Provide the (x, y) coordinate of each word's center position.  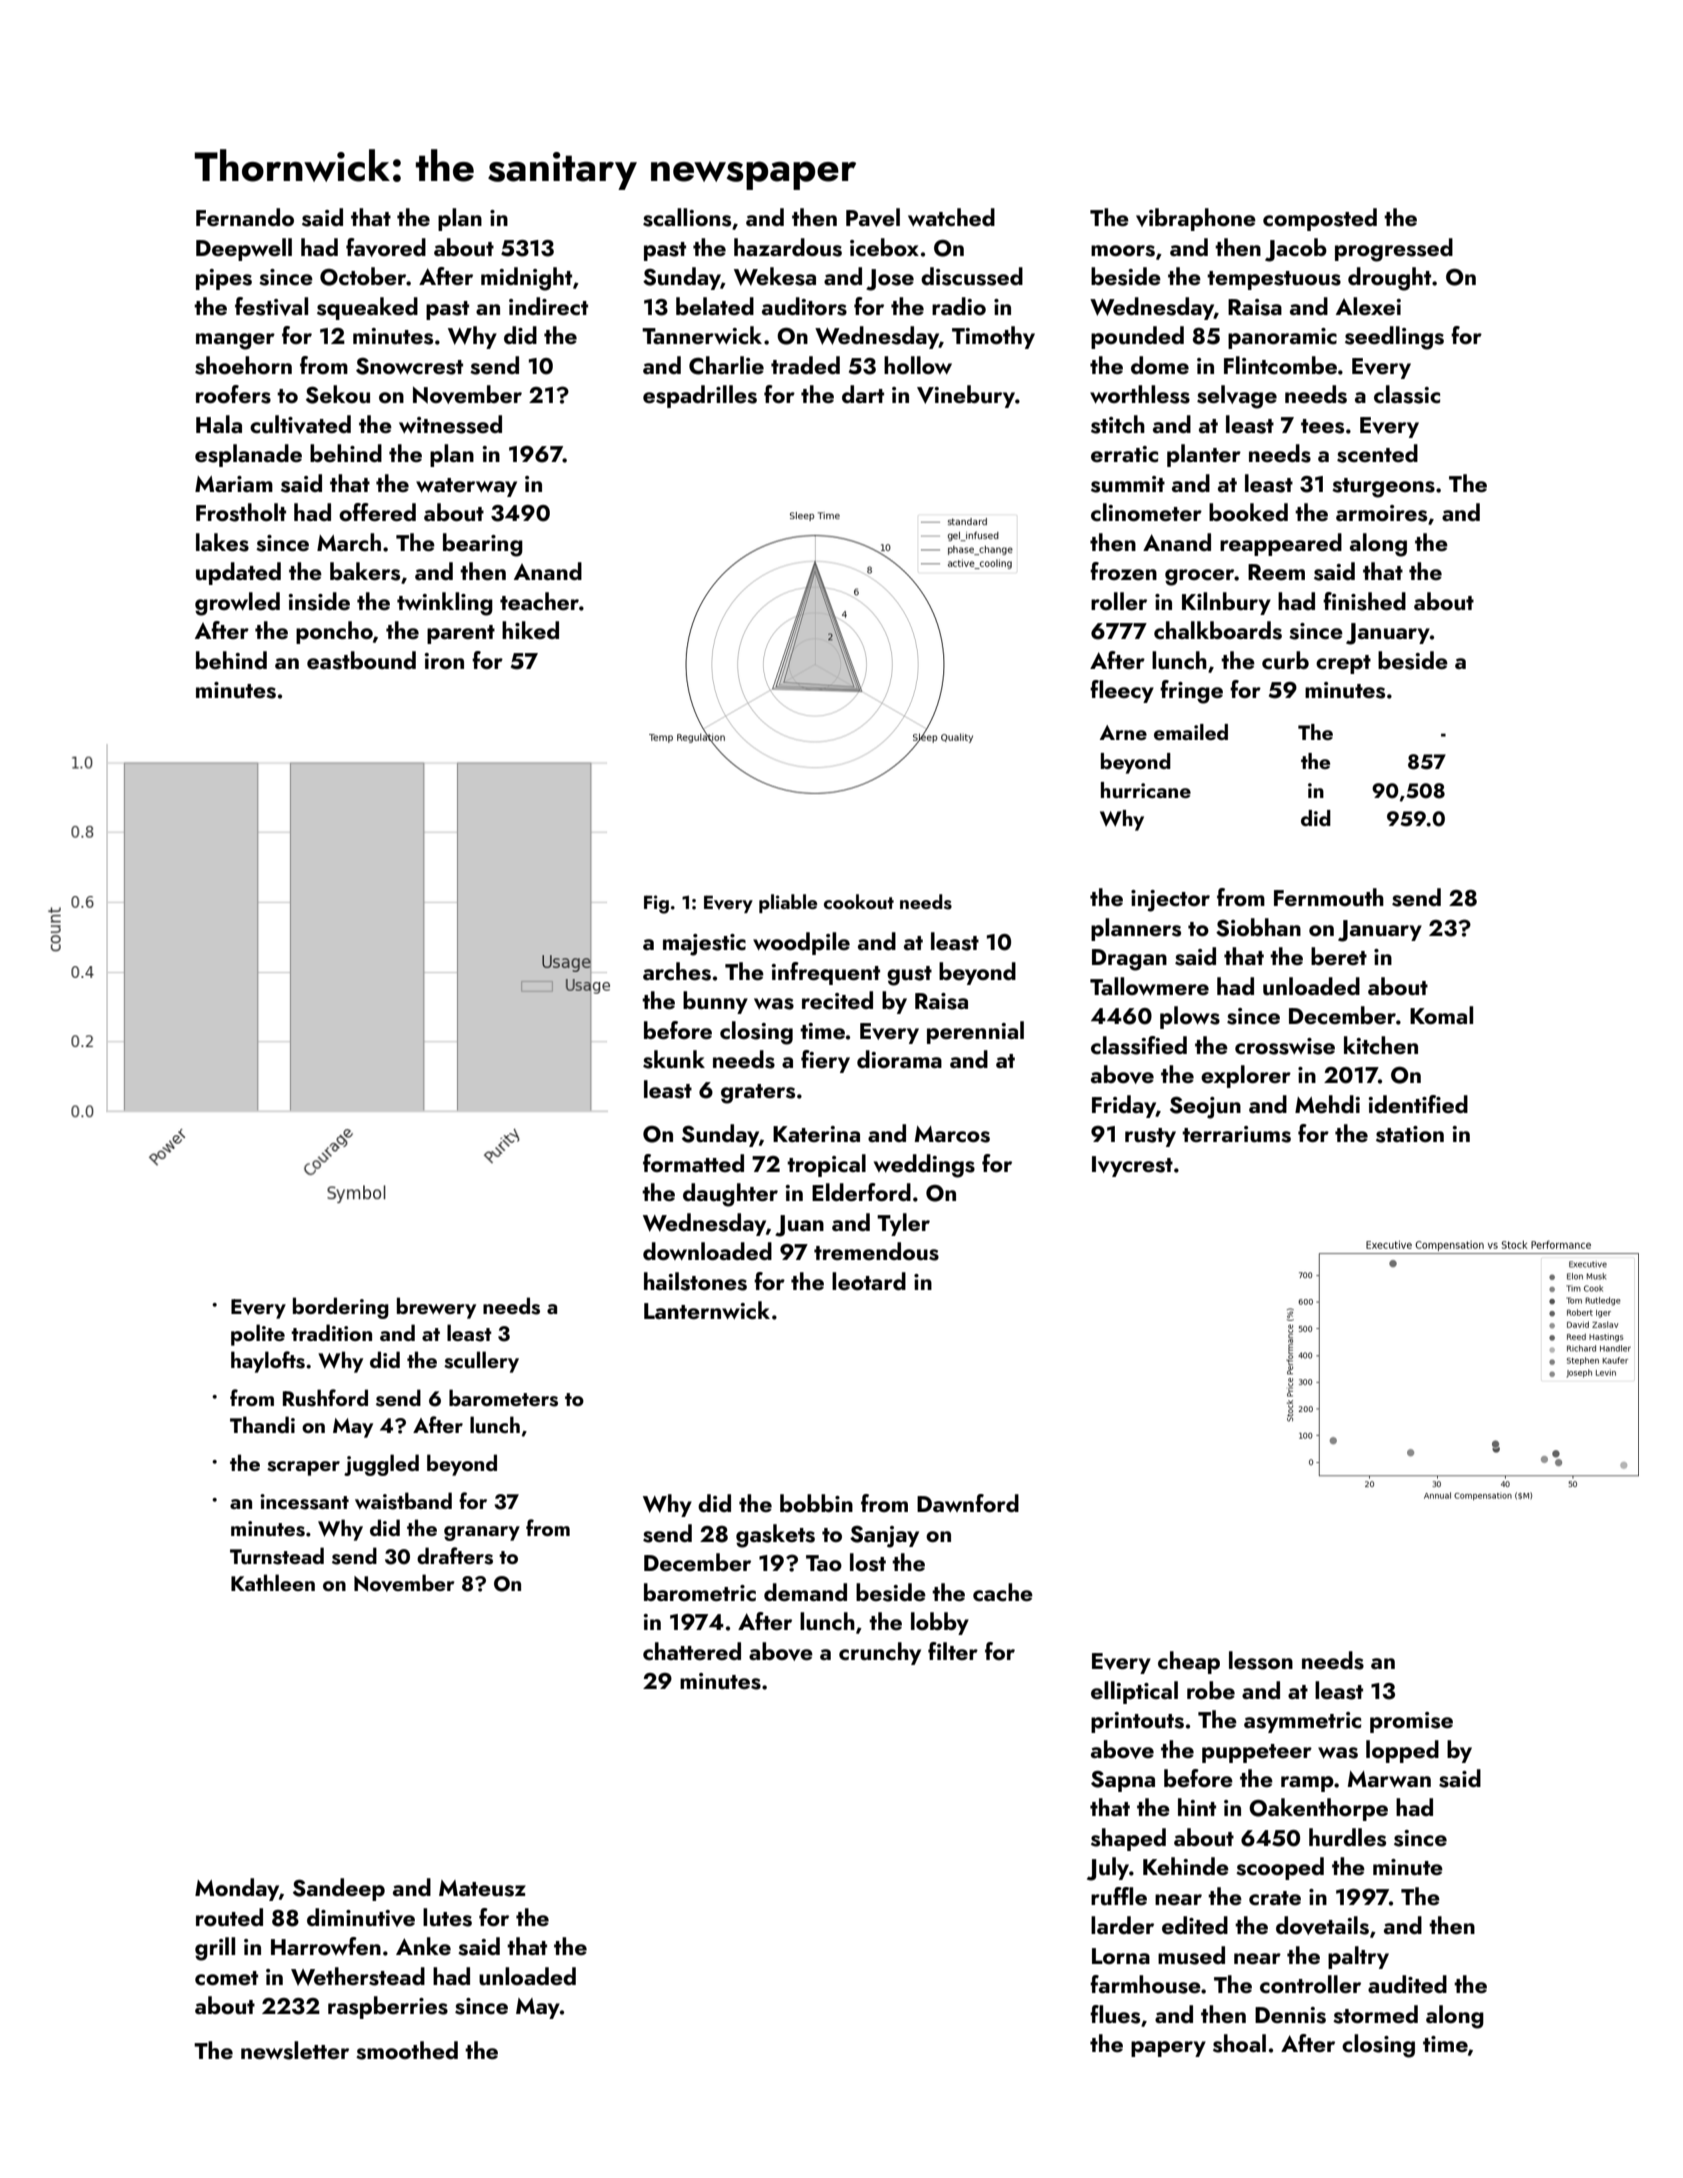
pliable (788, 903)
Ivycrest (1132, 1166)
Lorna (1121, 1956)
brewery (436, 1308)
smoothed (407, 2050)
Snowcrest (409, 366)
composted (1320, 219)
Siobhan (1258, 927)
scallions (687, 217)
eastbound (361, 660)
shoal (1239, 2043)
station (1410, 1134)
